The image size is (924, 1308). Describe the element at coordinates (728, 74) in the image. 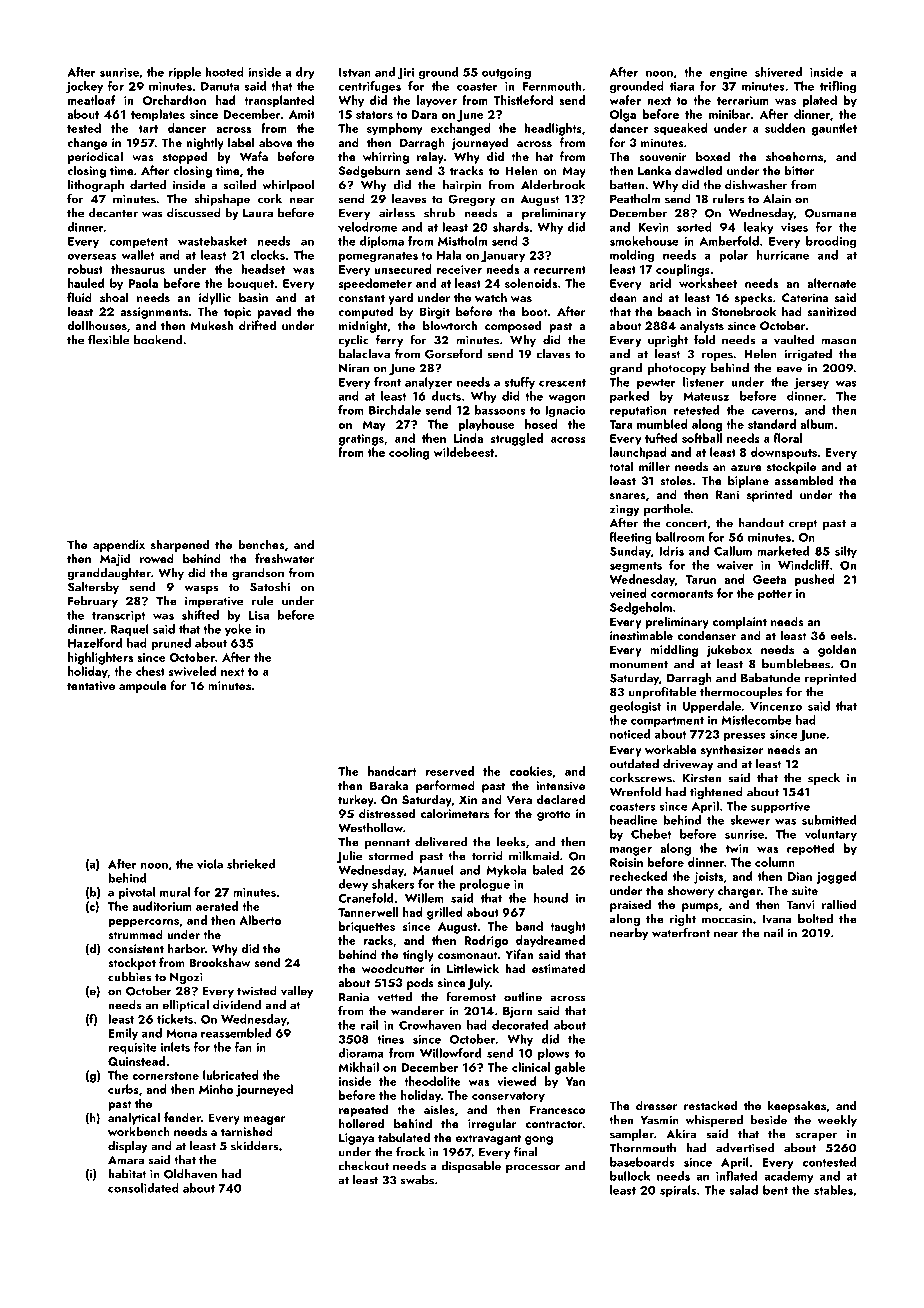

I see `engine` at that location.
